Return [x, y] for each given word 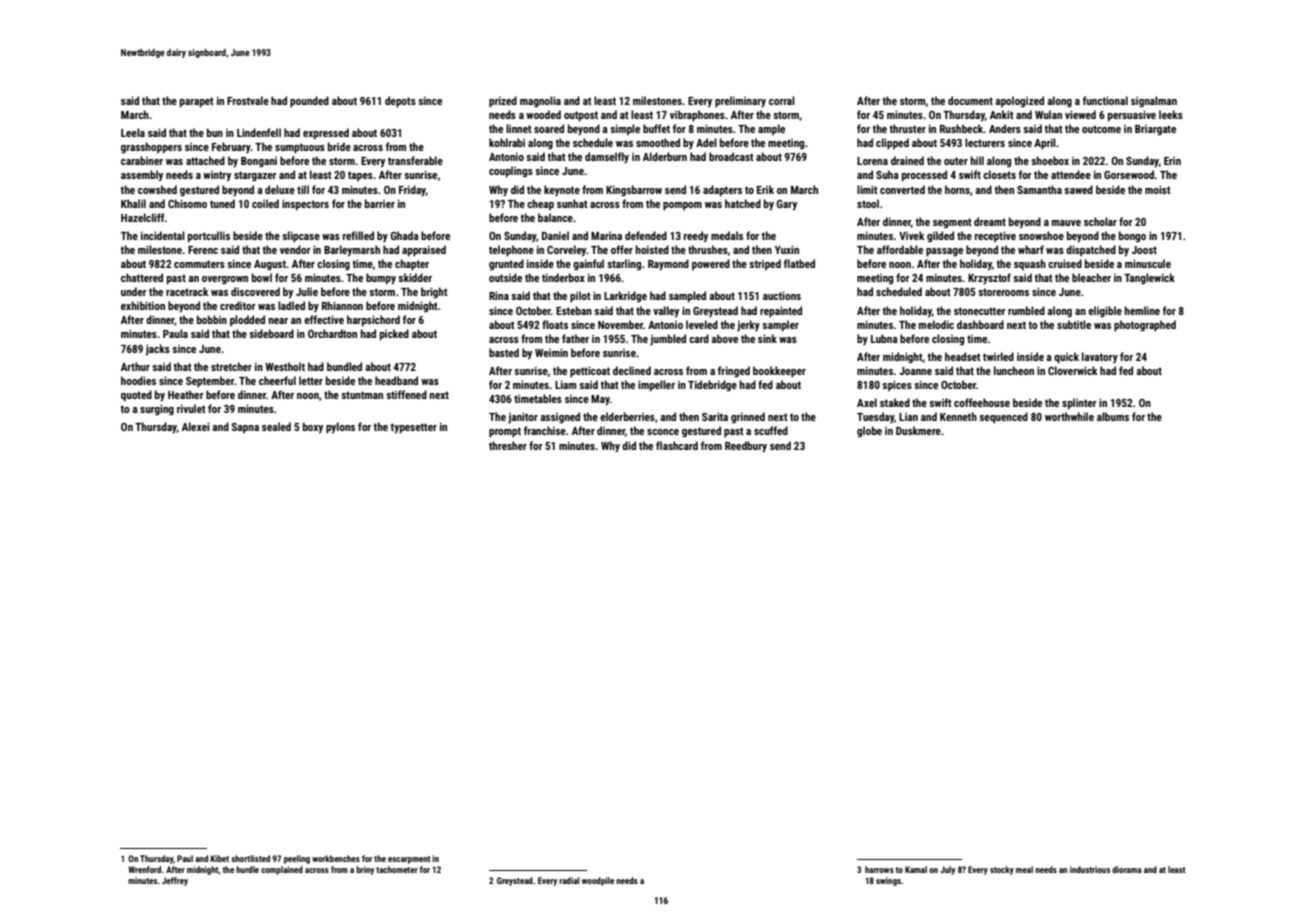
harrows [879, 869]
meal [1024, 869]
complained [282, 870]
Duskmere [918, 430]
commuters [199, 264]
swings [888, 881]
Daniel [555, 235]
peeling [297, 859]
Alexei [196, 426]
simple [625, 129]
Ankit [1002, 114]
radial [569, 880]
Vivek [911, 235]
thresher [508, 445]
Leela [133, 132]
